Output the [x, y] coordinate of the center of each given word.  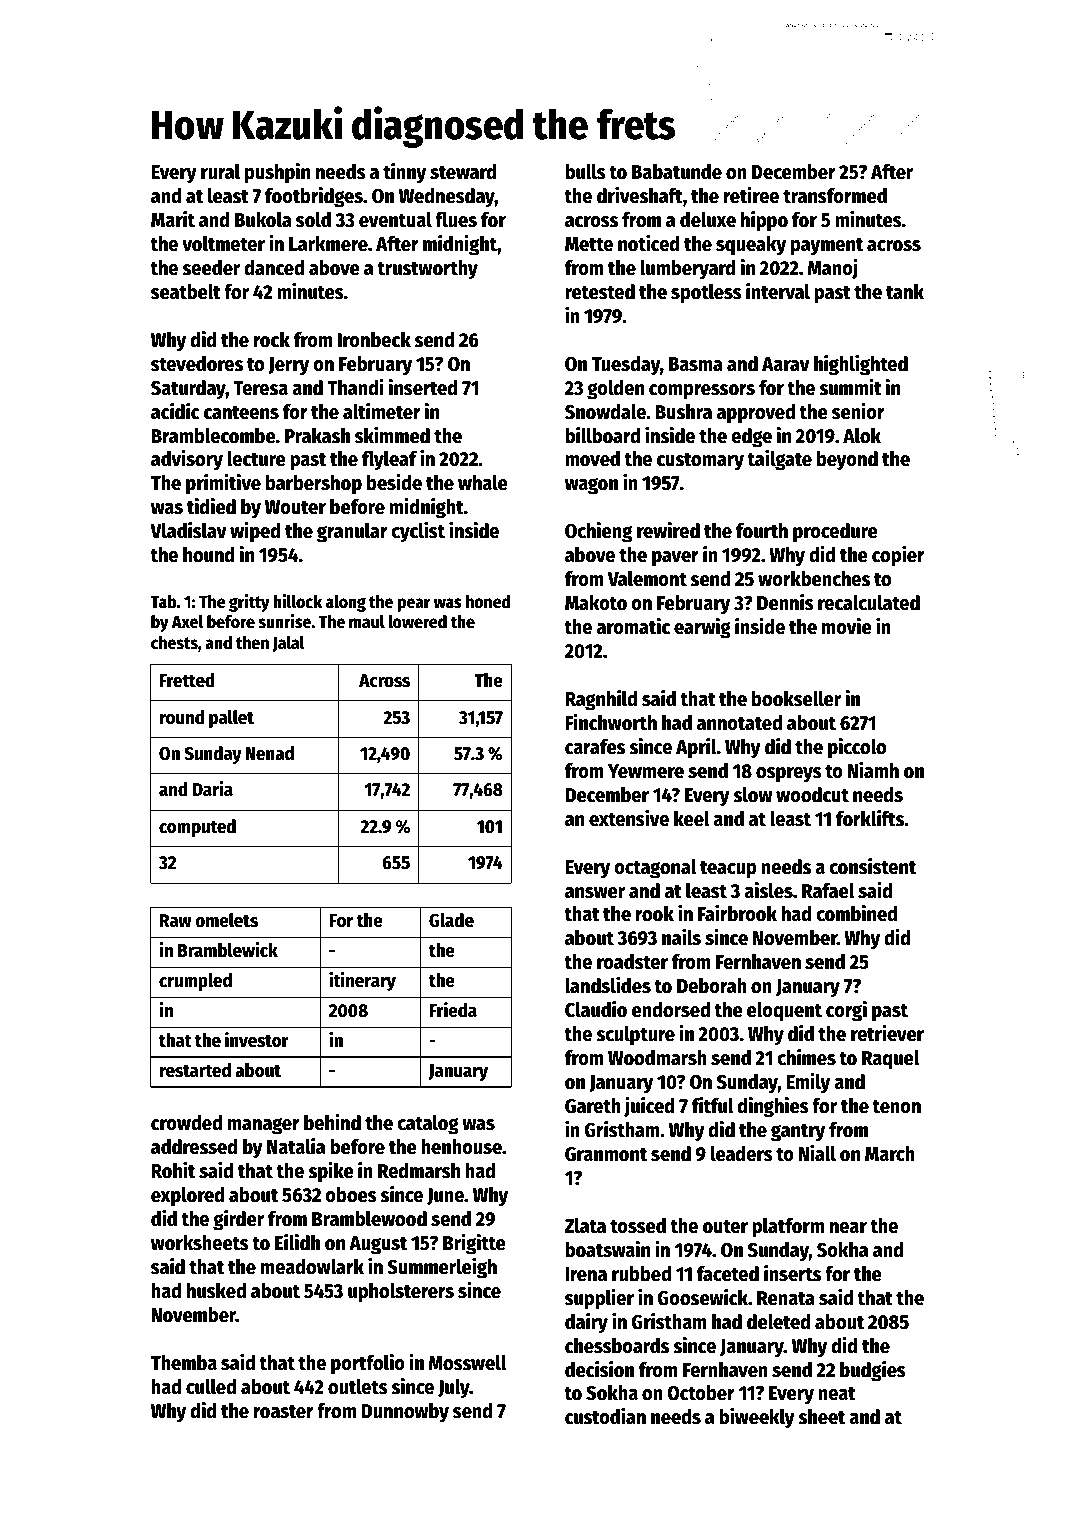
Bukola [263, 220]
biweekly [757, 1418]
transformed [835, 196]
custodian [605, 1416]
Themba [184, 1363]
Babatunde [677, 172]
